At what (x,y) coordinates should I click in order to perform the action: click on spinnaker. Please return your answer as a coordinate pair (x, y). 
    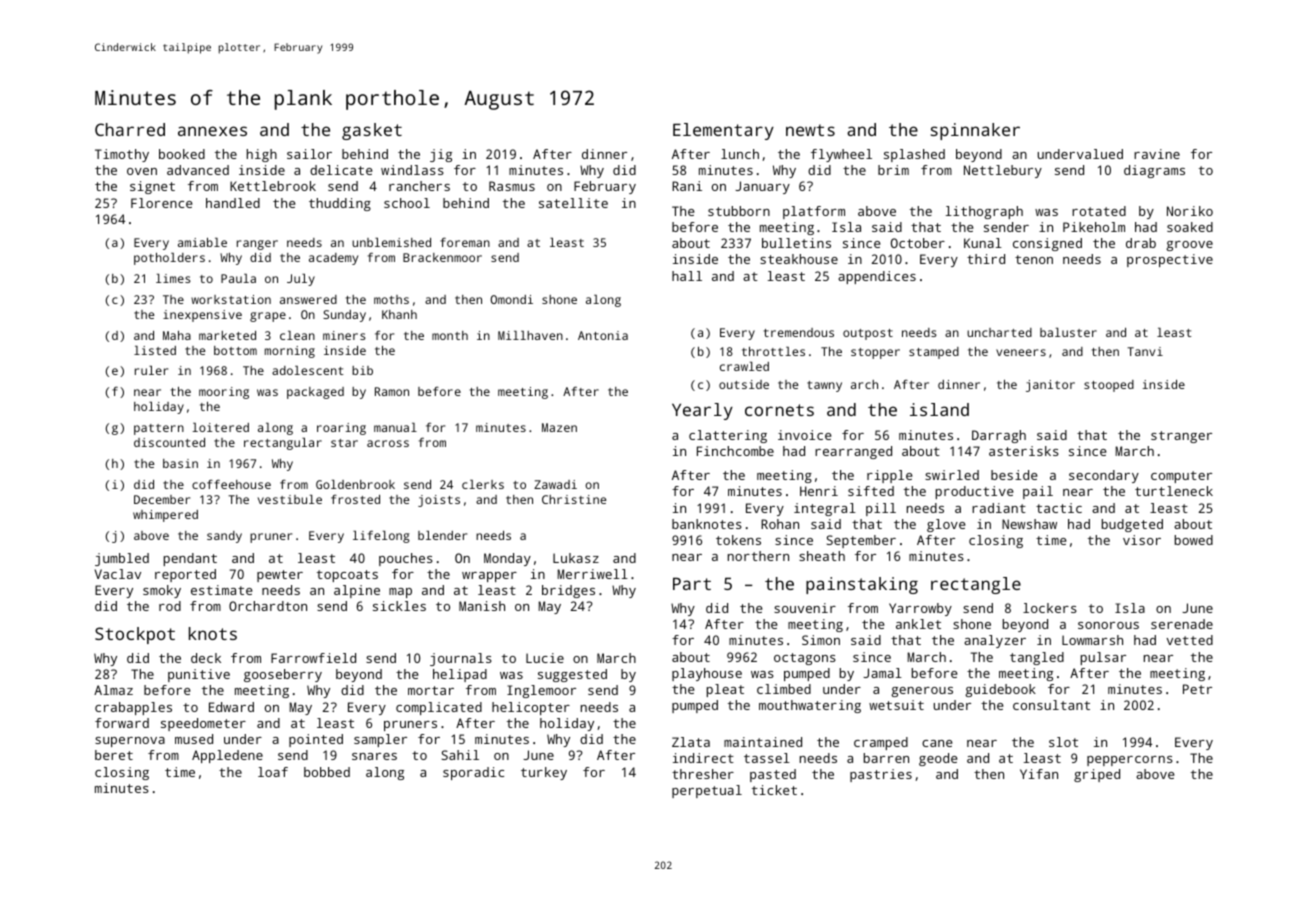
    Looking at the image, I should click on (975, 131).
